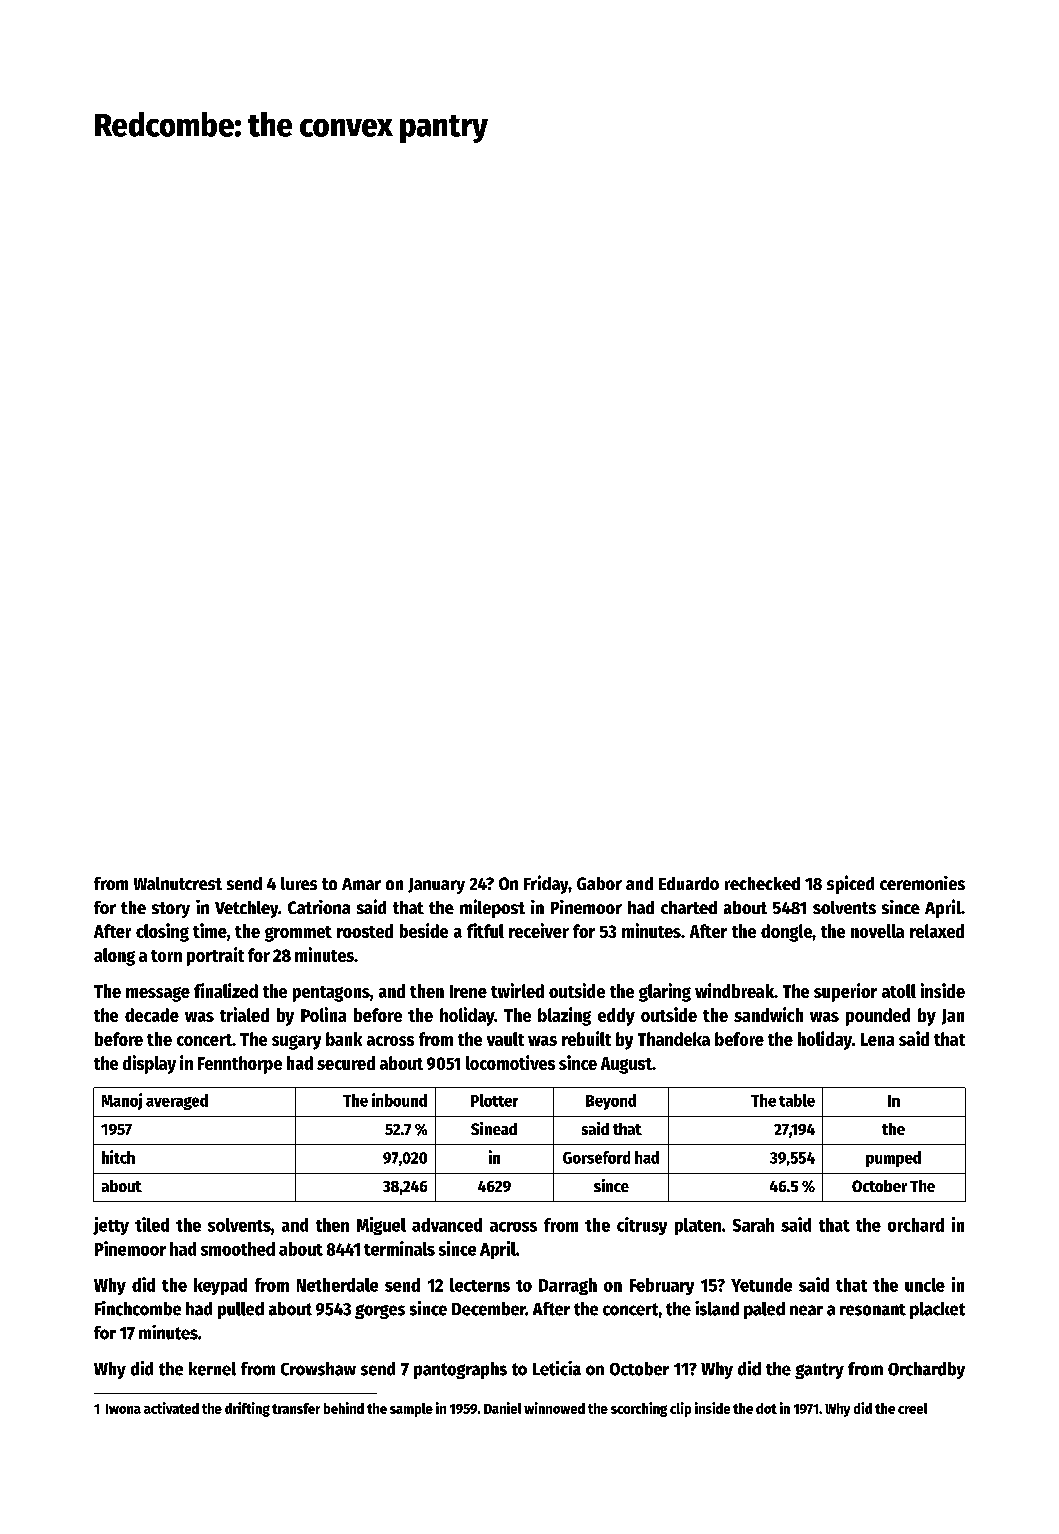 This page has width=1059, height=1534. I want to click on Lena, so click(877, 1039).
